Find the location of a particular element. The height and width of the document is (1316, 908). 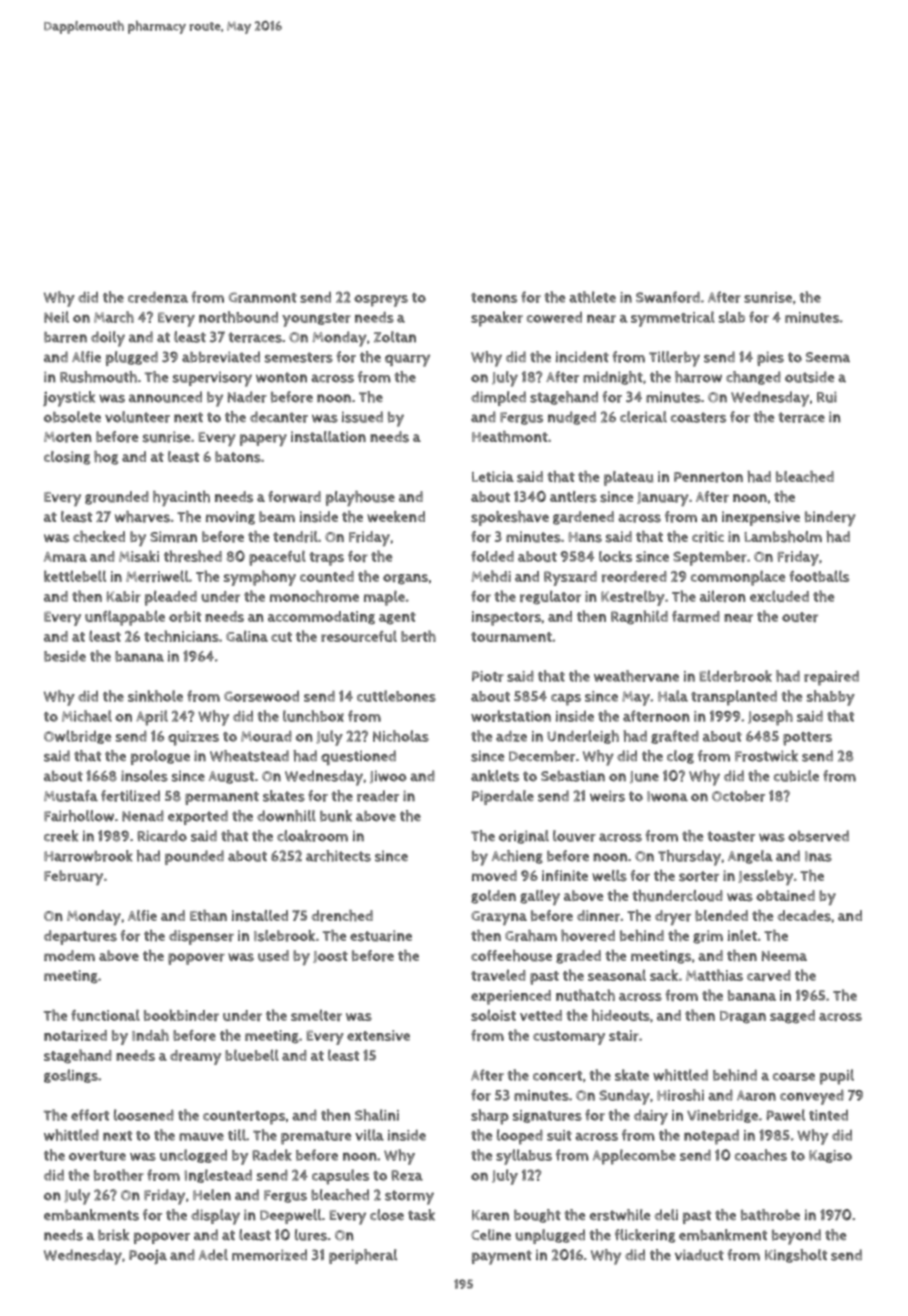

Mustafa is located at coordinates (71, 796).
